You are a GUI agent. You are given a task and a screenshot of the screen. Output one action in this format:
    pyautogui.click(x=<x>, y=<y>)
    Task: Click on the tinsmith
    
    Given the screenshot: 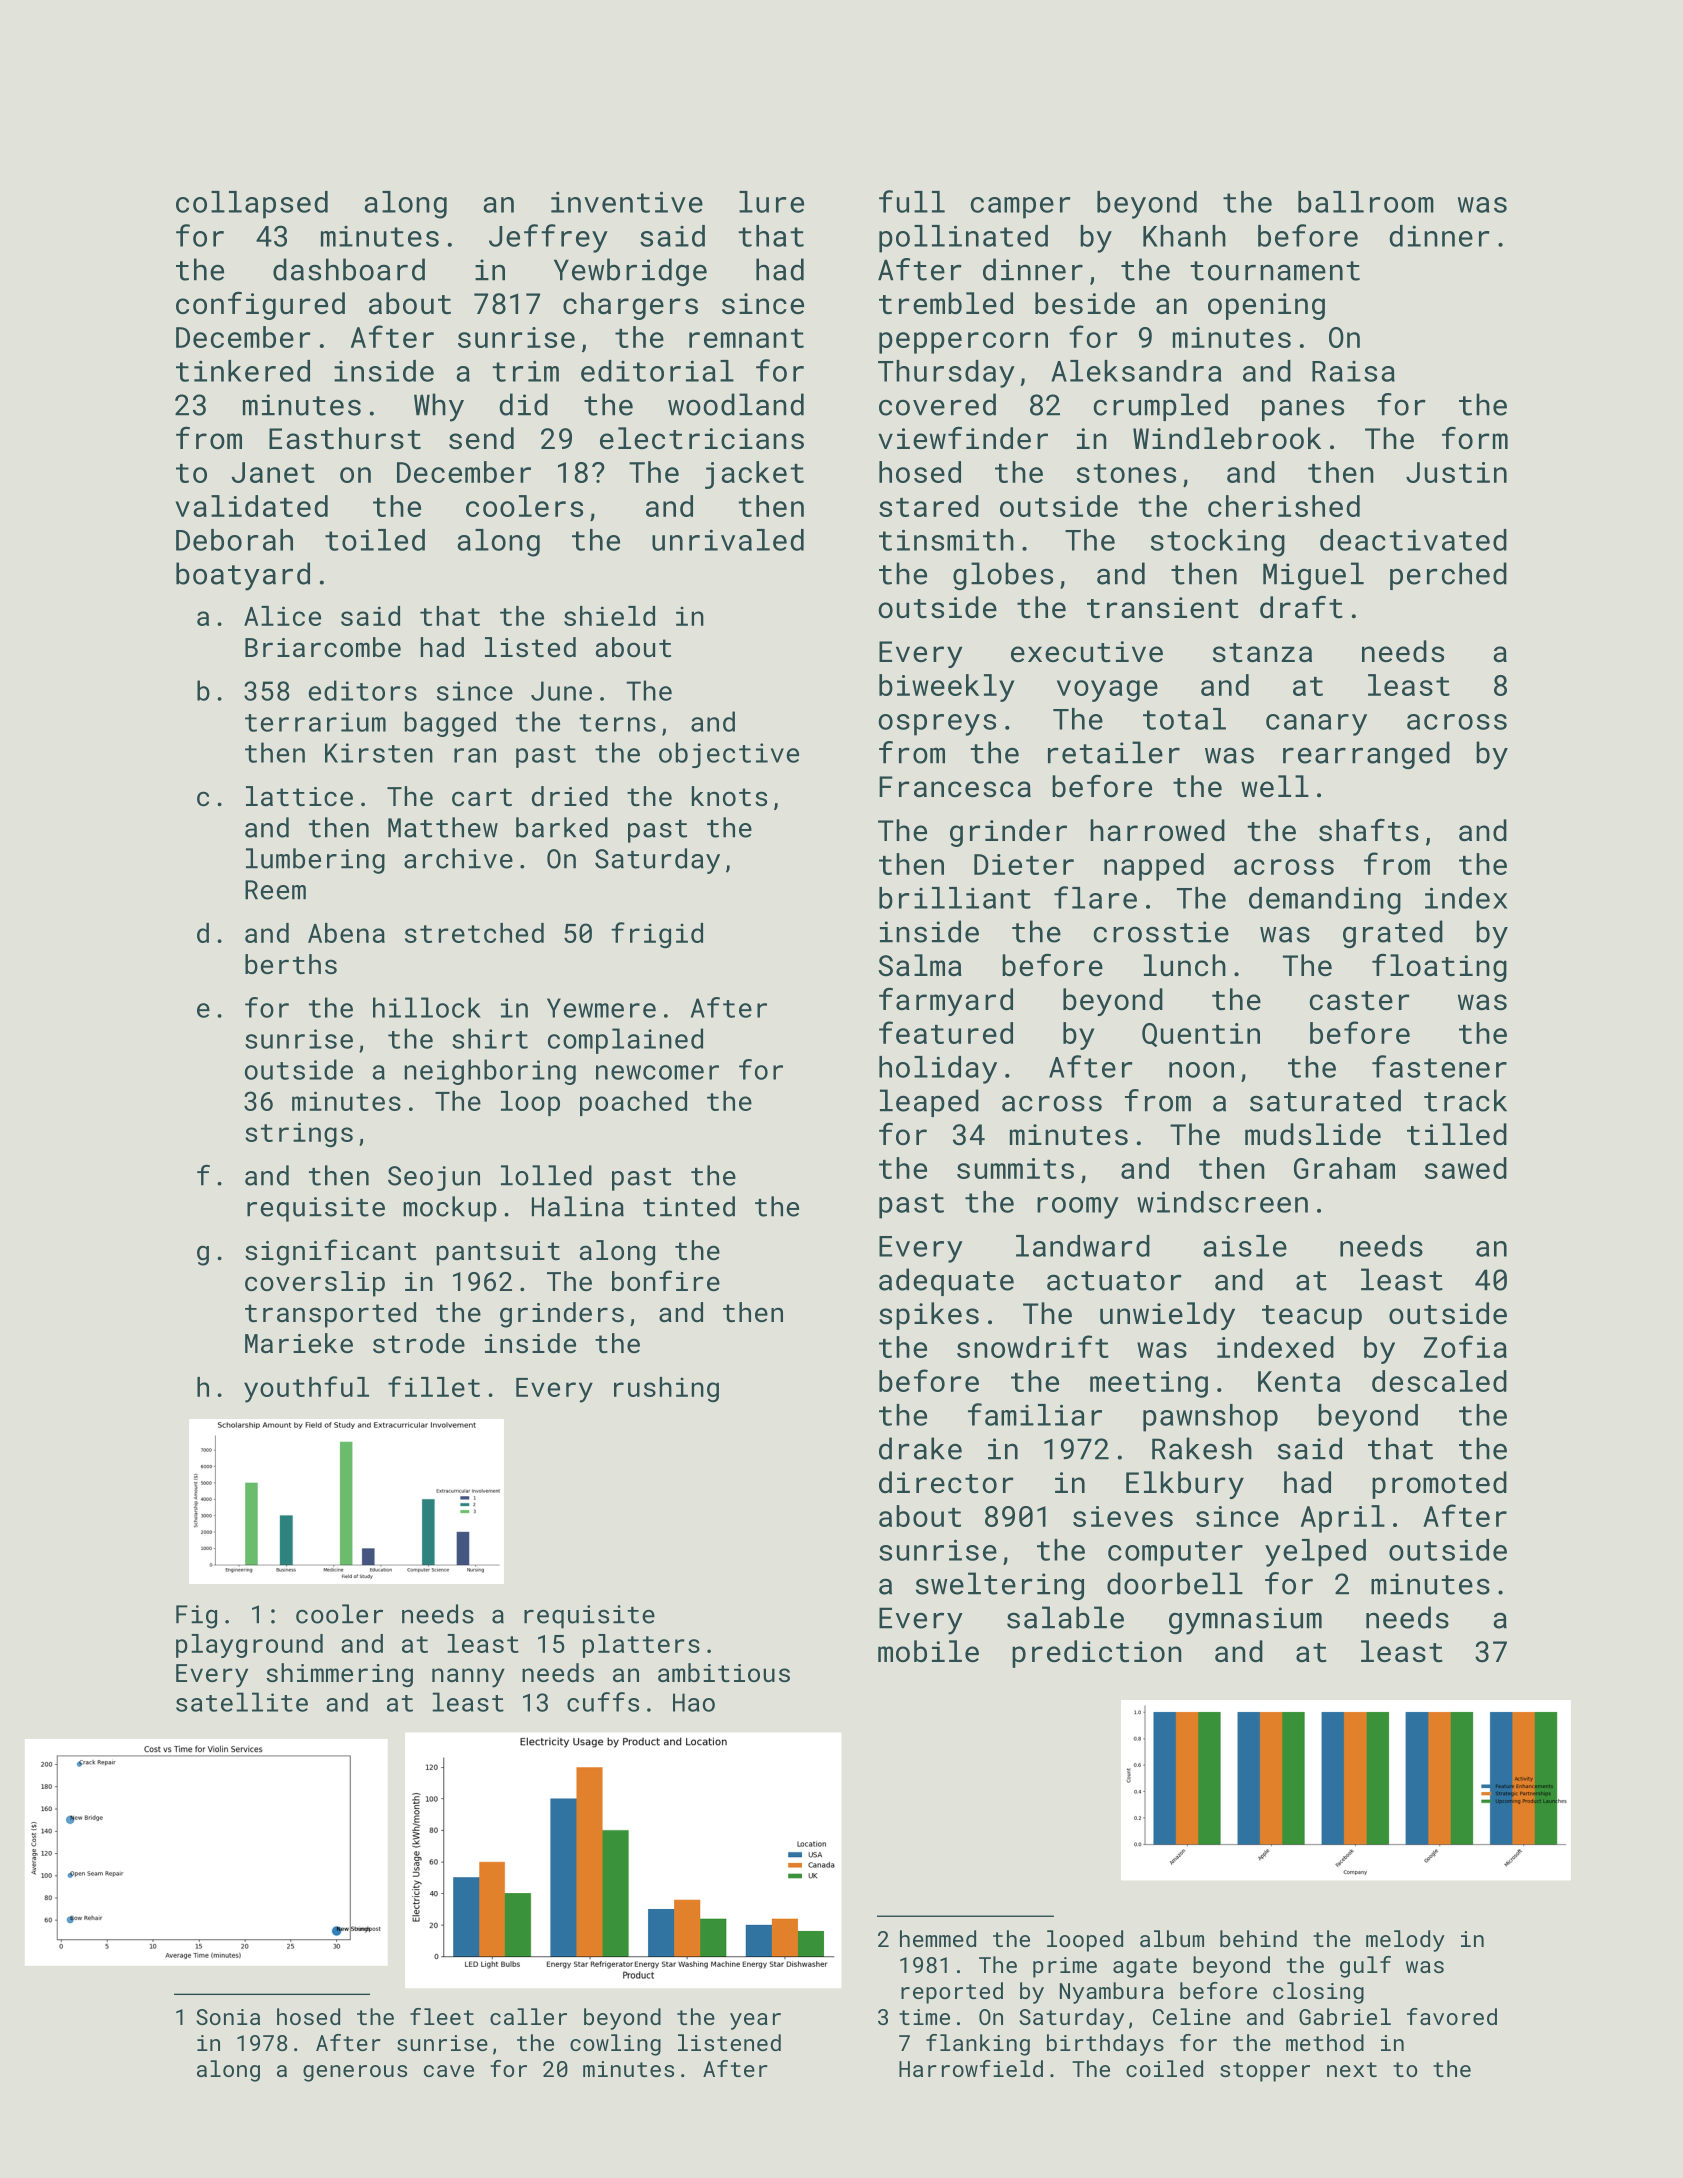 What is the action you would take?
    pyautogui.click(x=946, y=540)
